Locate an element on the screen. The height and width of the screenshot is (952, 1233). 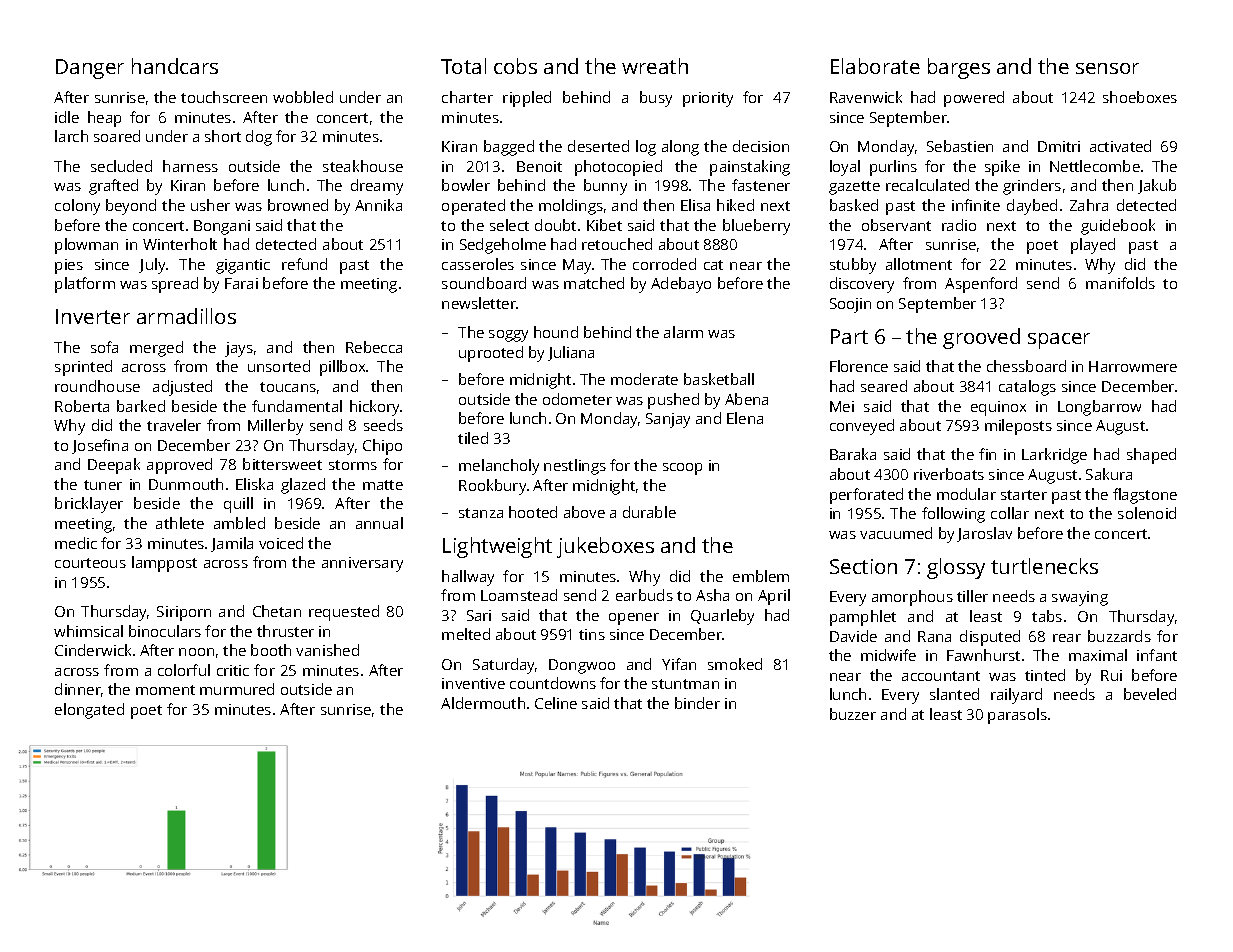
barges is located at coordinates (959, 68).
